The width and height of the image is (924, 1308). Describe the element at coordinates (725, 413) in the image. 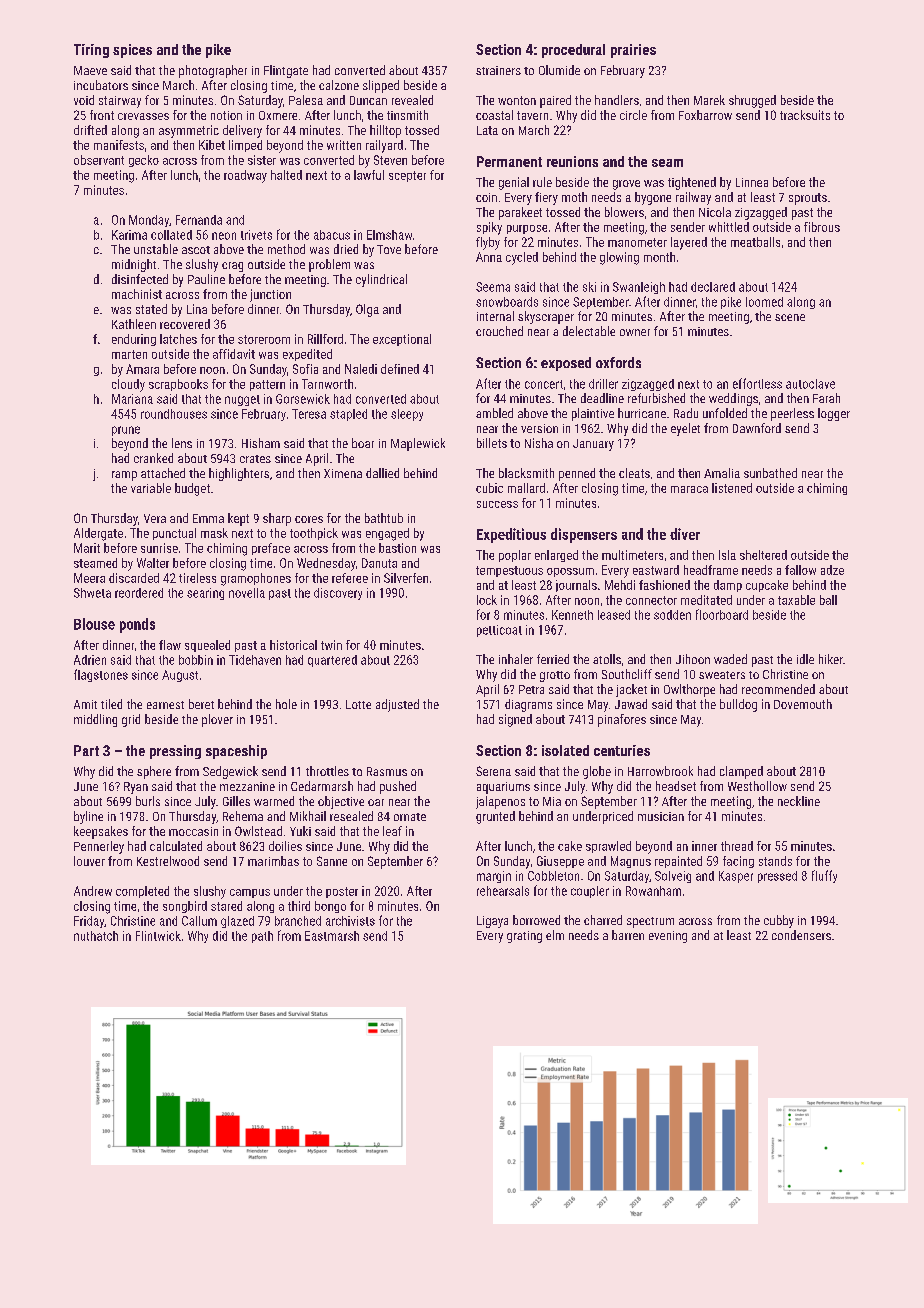

I see `unfolded` at that location.
